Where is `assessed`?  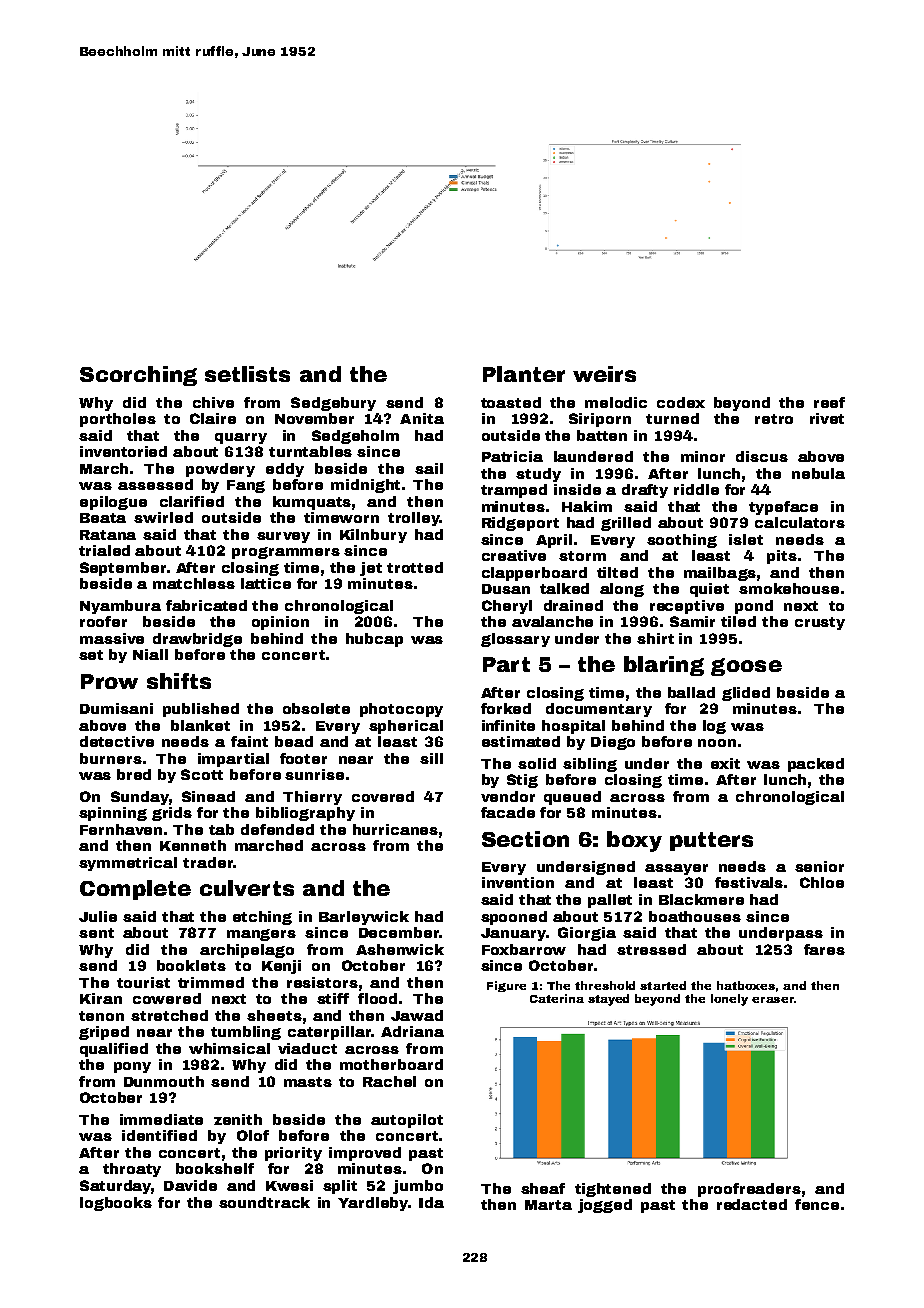
assessed is located at coordinates (155, 484).
